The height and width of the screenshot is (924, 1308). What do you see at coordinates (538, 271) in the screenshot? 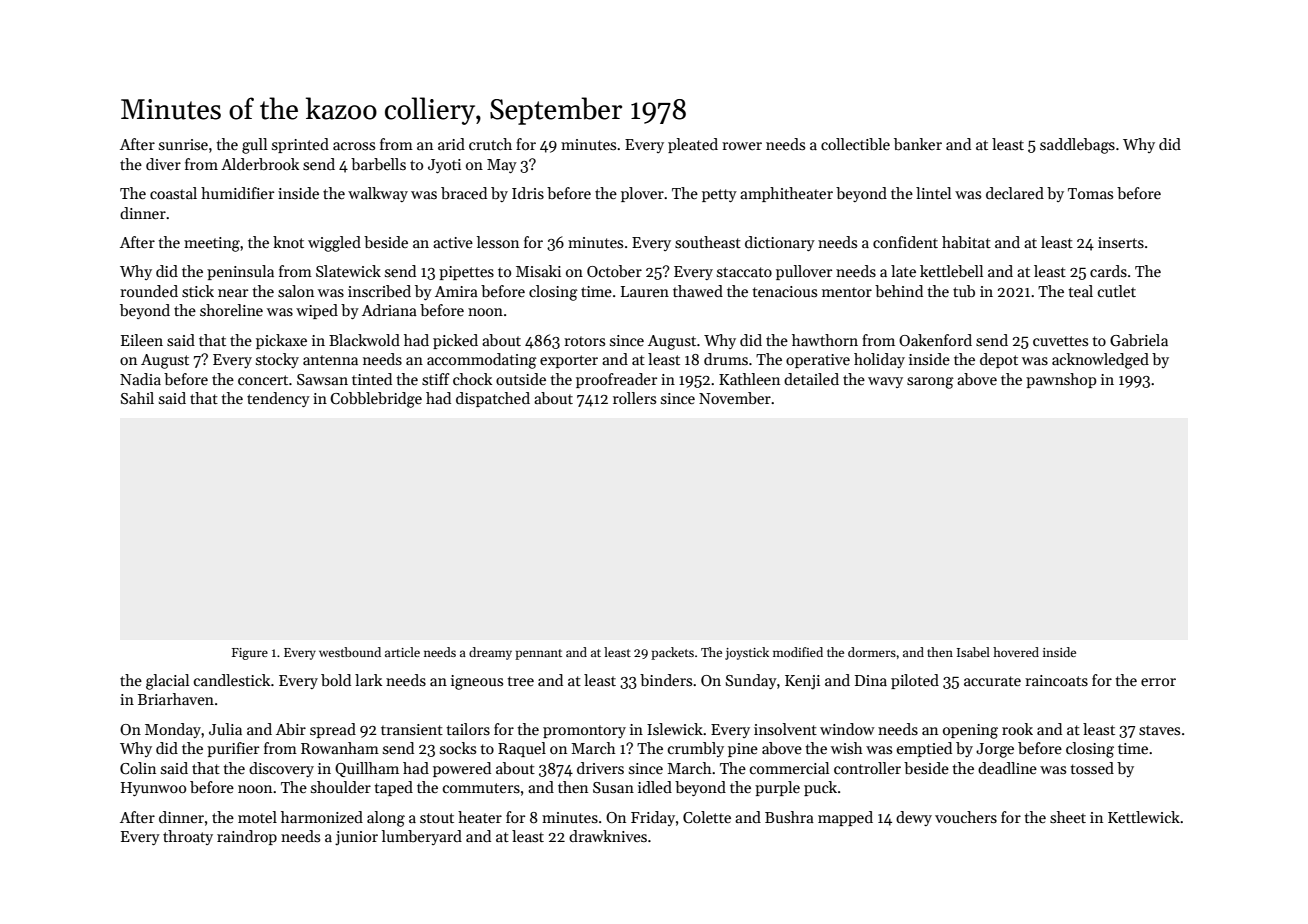
I see `Misaki` at bounding box center [538, 271].
